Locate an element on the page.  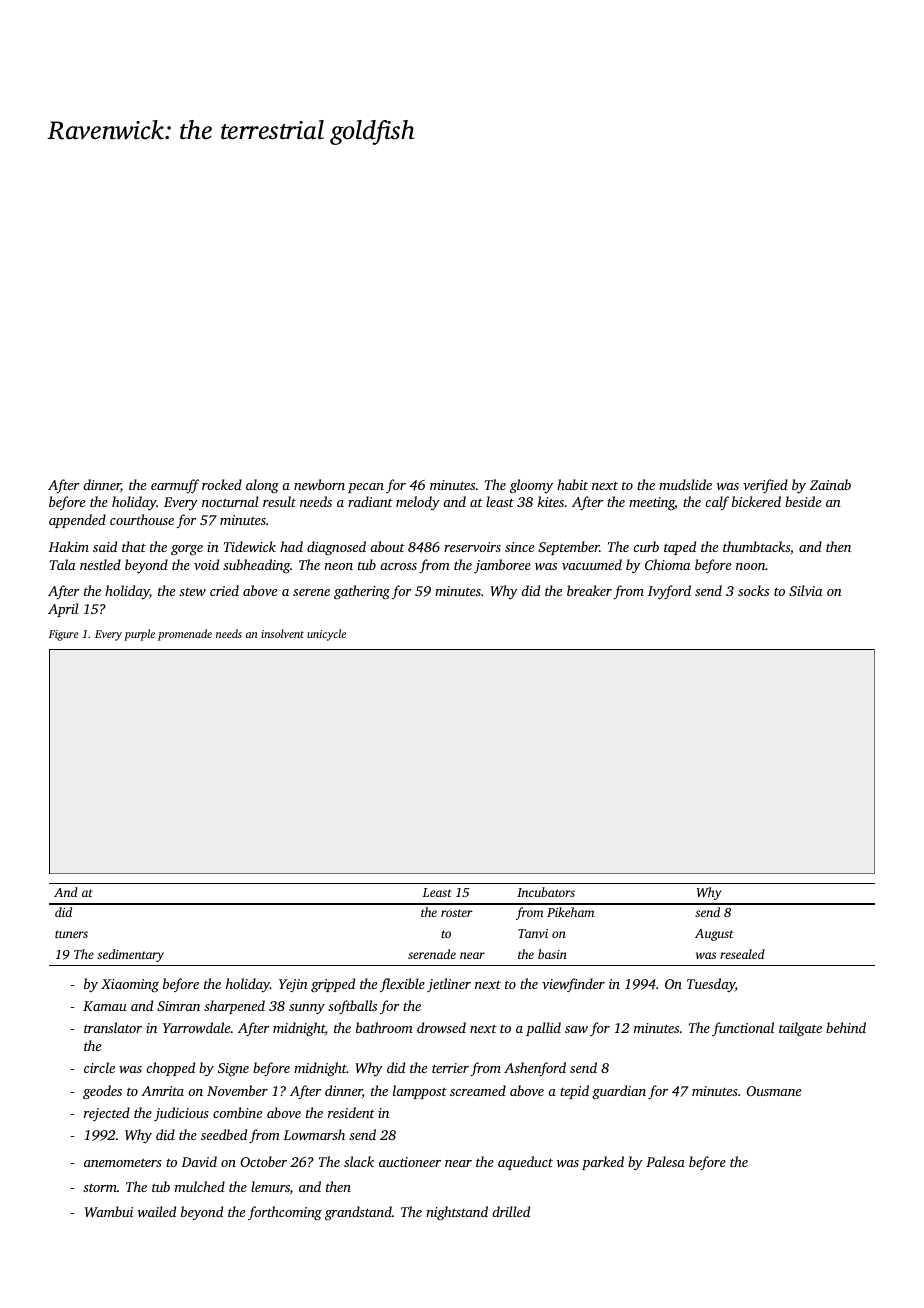
roster is located at coordinates (457, 913).
